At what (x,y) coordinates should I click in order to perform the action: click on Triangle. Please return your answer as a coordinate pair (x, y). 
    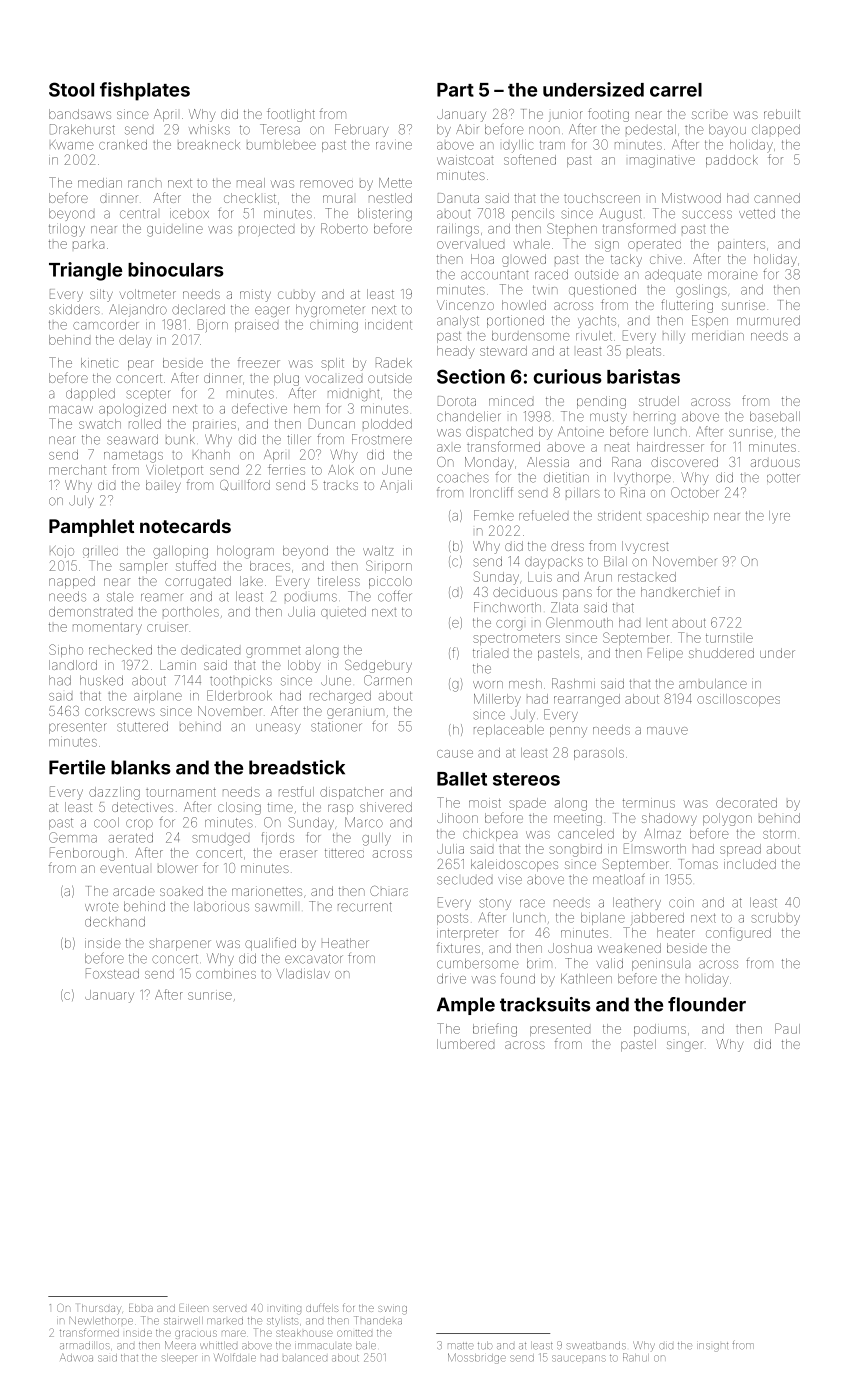
    Looking at the image, I should click on (85, 271).
